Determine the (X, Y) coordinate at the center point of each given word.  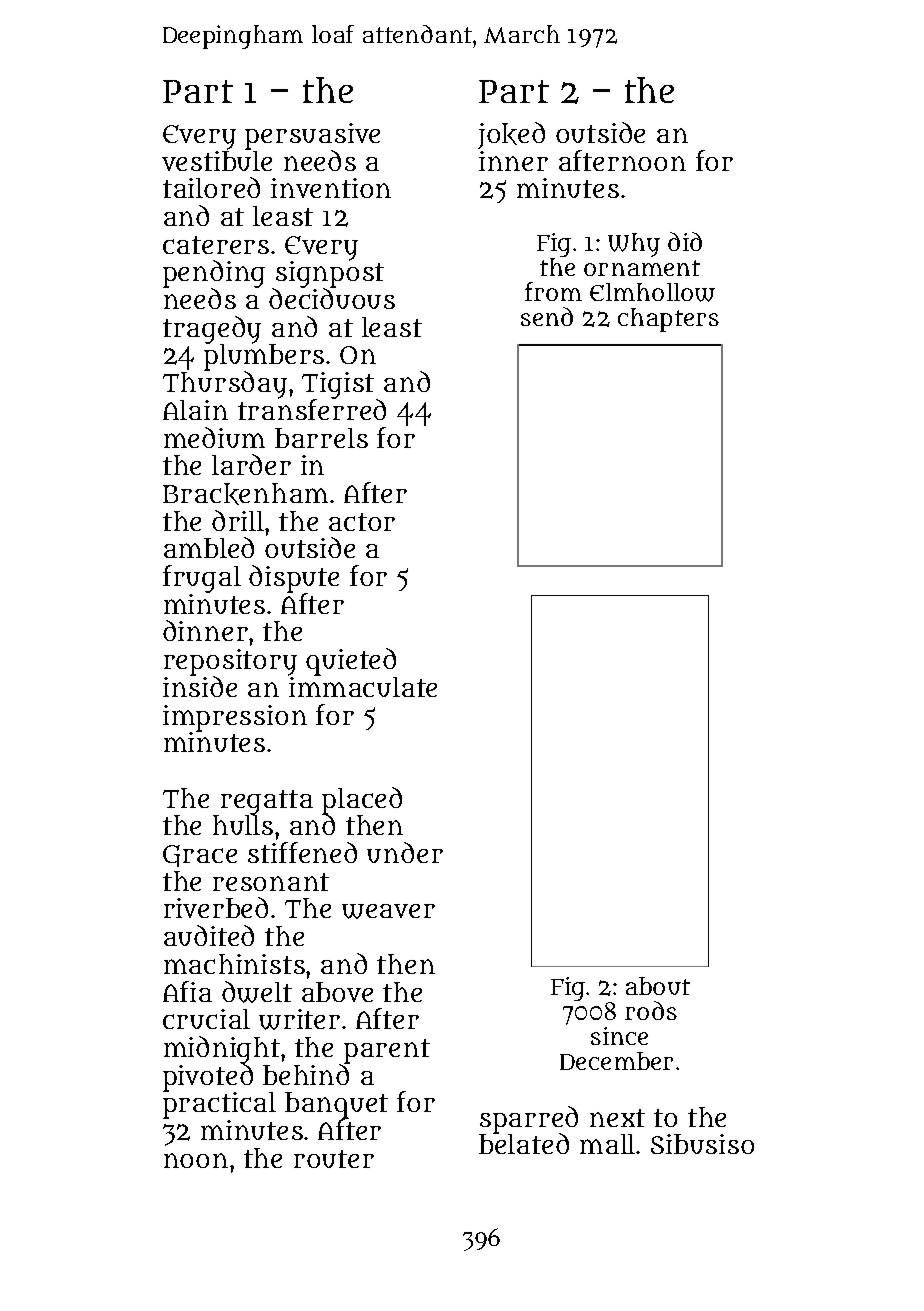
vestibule (217, 161)
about (658, 986)
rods (651, 1010)
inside (200, 686)
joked (511, 135)
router (334, 1159)
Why (634, 245)
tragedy (212, 330)
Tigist (338, 385)
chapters (668, 320)
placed (362, 801)
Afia (187, 991)
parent (387, 1051)
